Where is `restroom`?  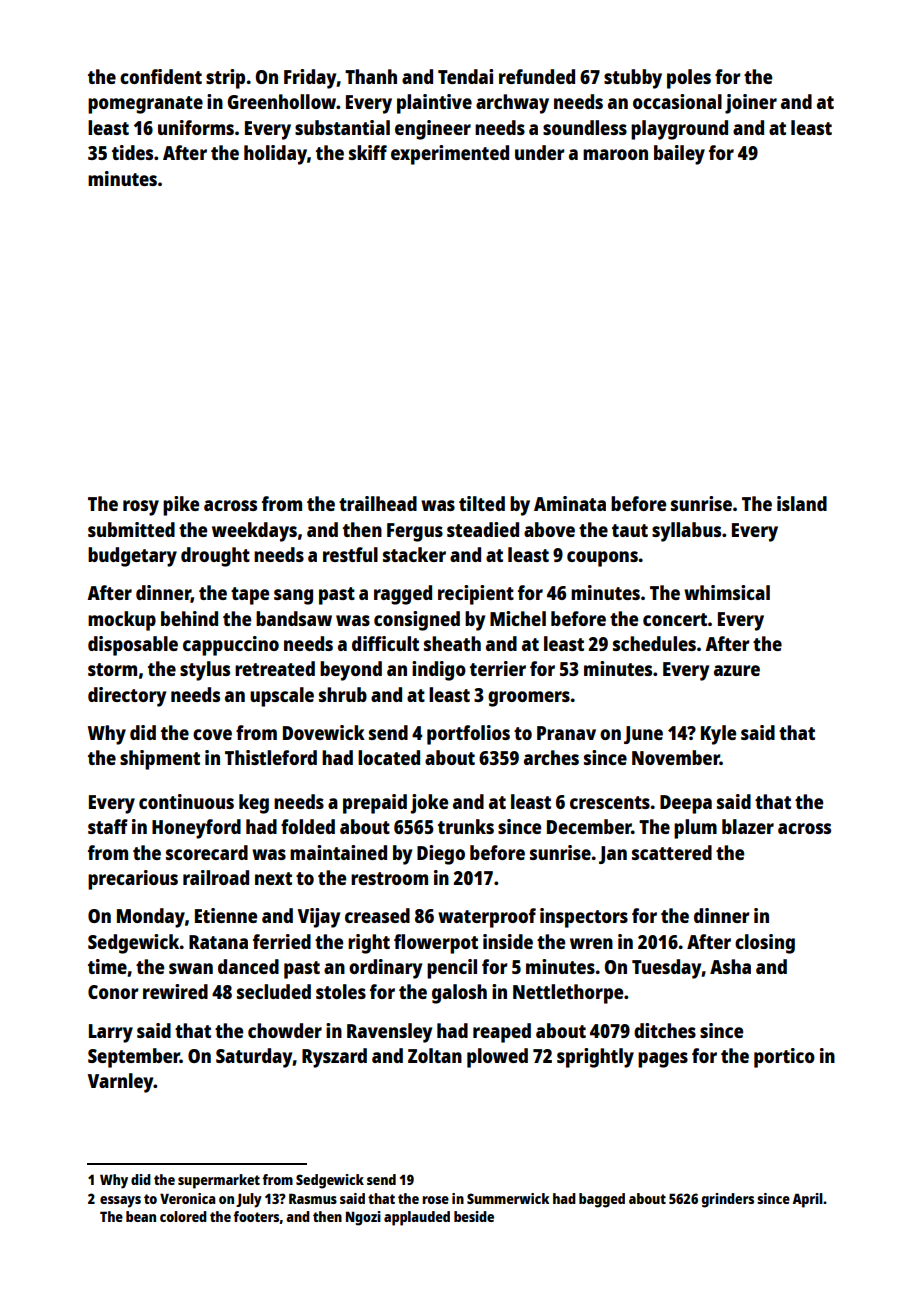 restroom is located at coordinates (389, 878).
